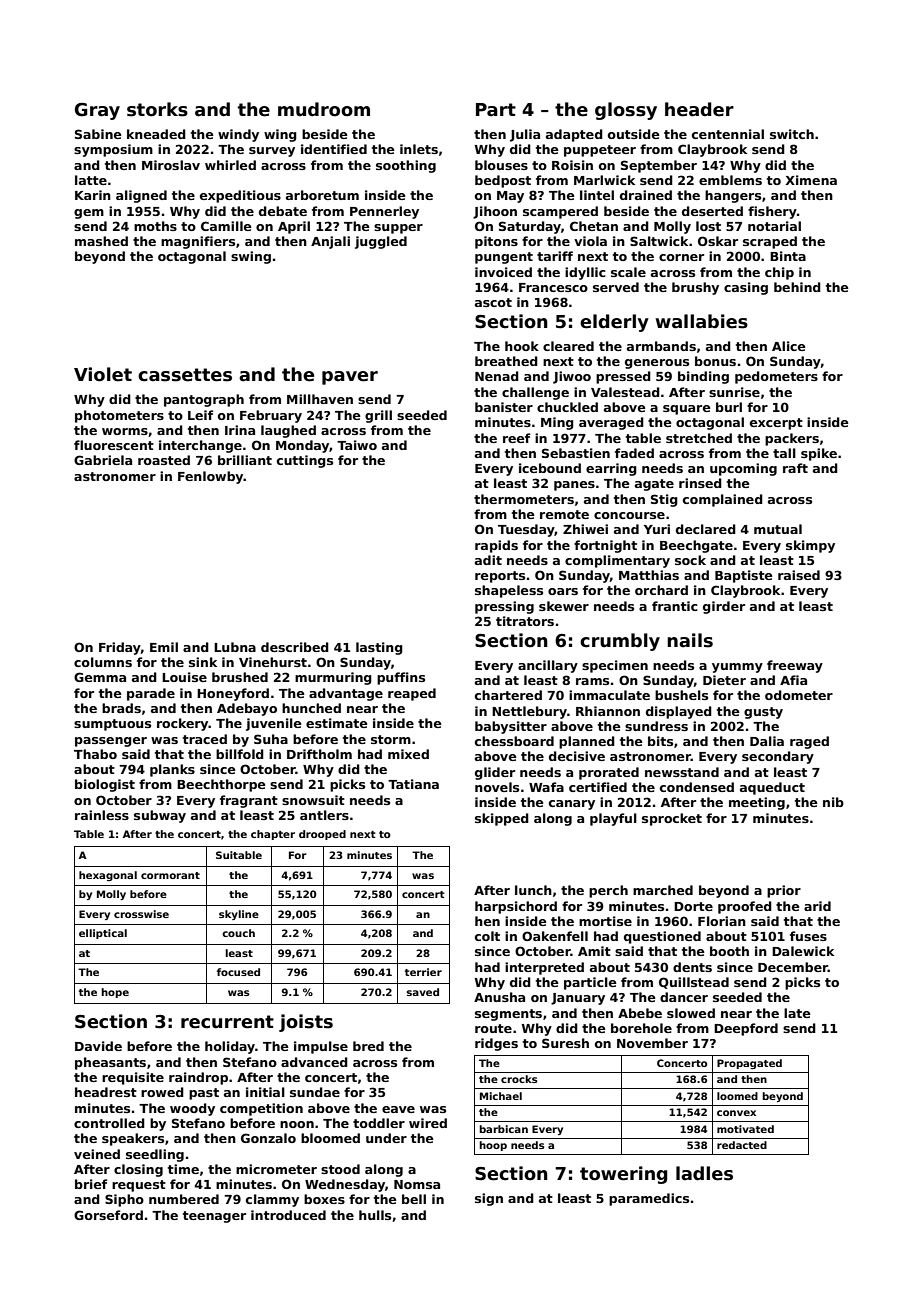 This image has height=1308, width=924. Describe the element at coordinates (723, 500) in the image. I see `complained` at that location.
